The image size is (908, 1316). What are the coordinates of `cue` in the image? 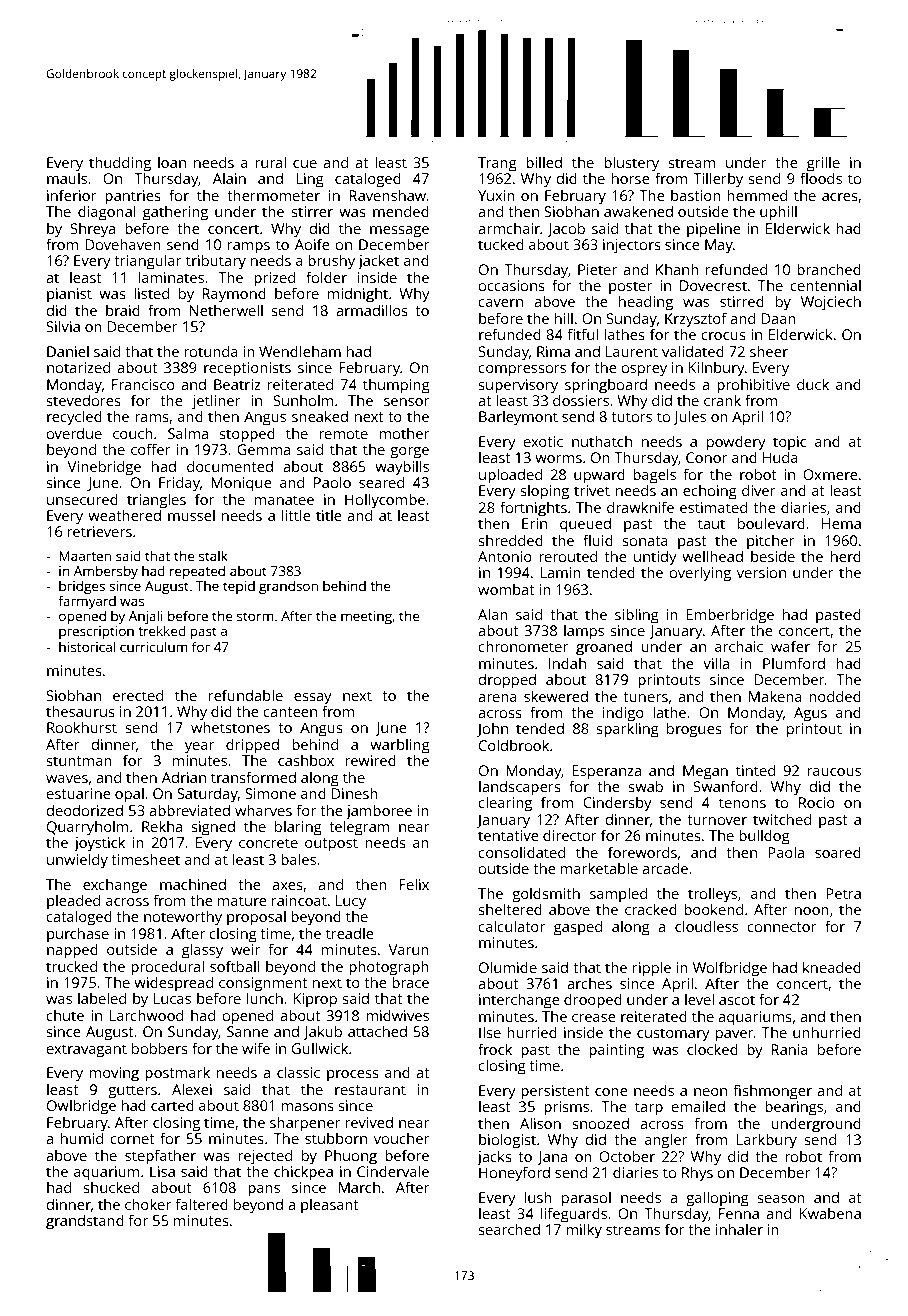 It's located at (305, 164).
